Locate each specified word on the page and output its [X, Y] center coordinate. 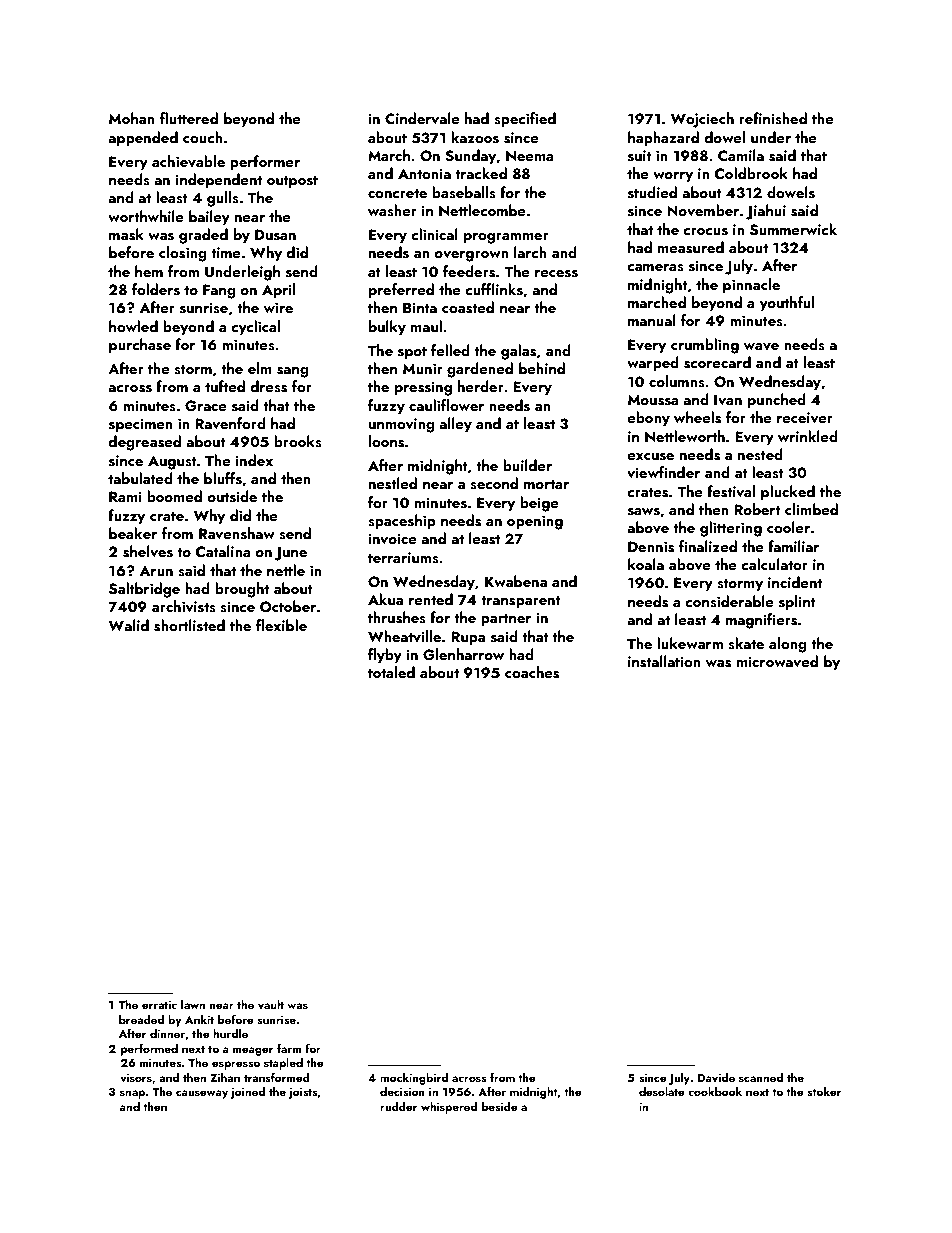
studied [652, 192]
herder [481, 386]
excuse [650, 457]
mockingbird [414, 1079]
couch [203, 137]
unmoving [402, 425]
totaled [391, 672]
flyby [385, 656]
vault [271, 1004]
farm [289, 1048]
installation [664, 661]
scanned [761, 1077]
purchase [140, 346]
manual [652, 320]
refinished [773, 118]
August [172, 462]
